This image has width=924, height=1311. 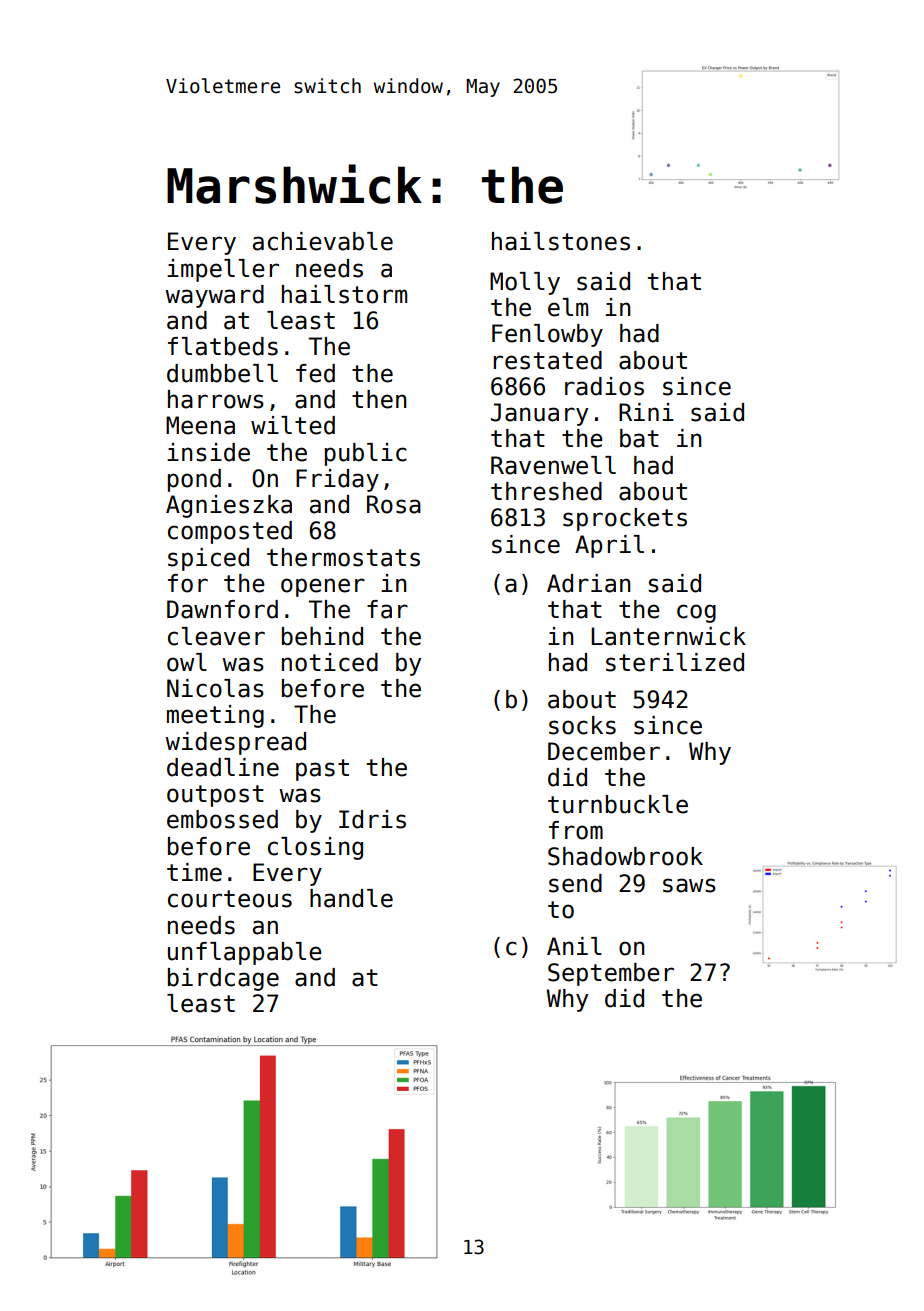 What do you see at coordinates (330, 662) in the image?
I see `noticed` at bounding box center [330, 662].
